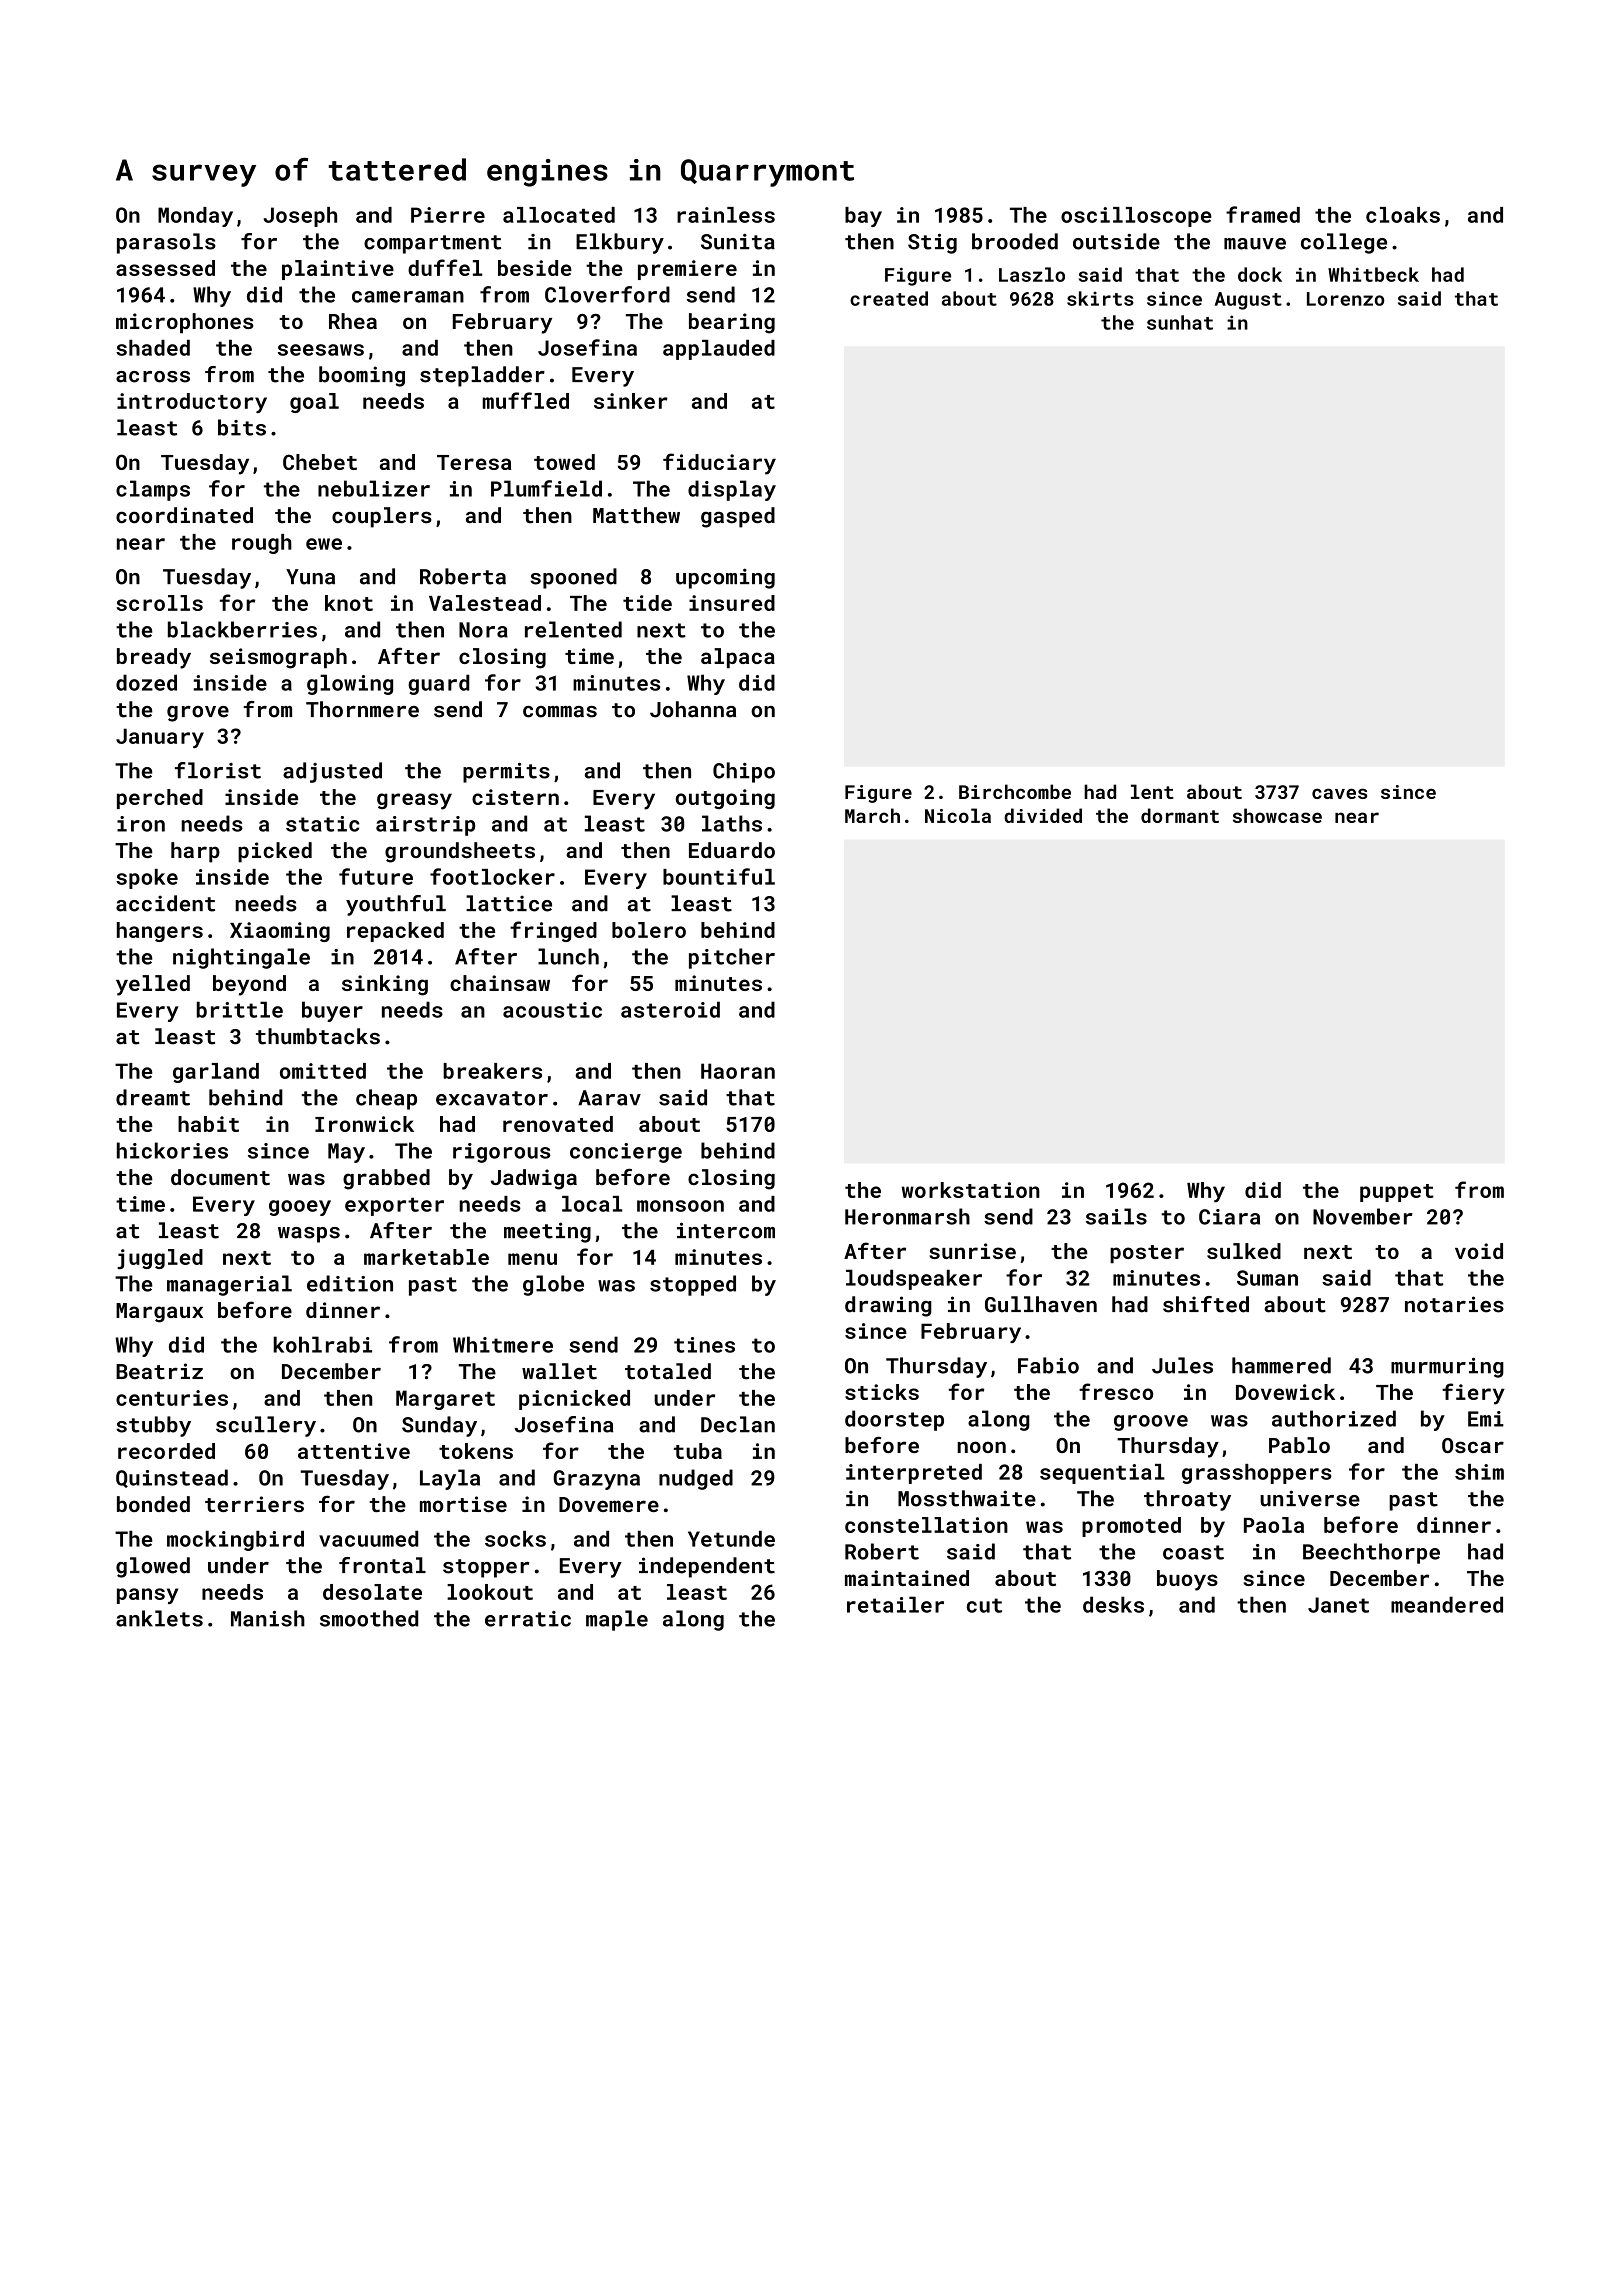 The image size is (1620, 2292). Describe the element at coordinates (153, 985) in the screenshot. I see `yelled` at that location.
